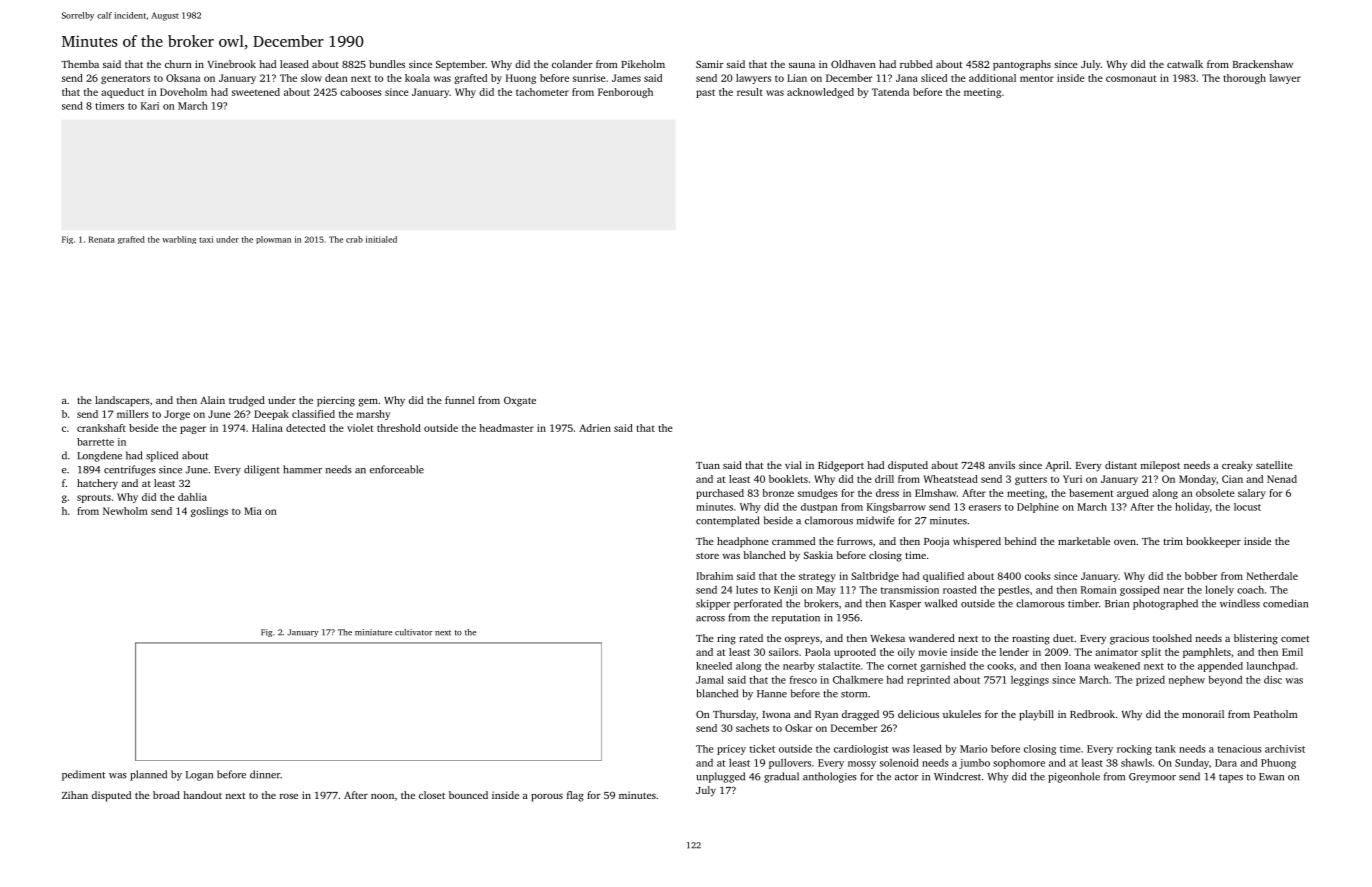 The image size is (1372, 887). Describe the element at coordinates (381, 239) in the screenshot. I see `initialed` at that location.
